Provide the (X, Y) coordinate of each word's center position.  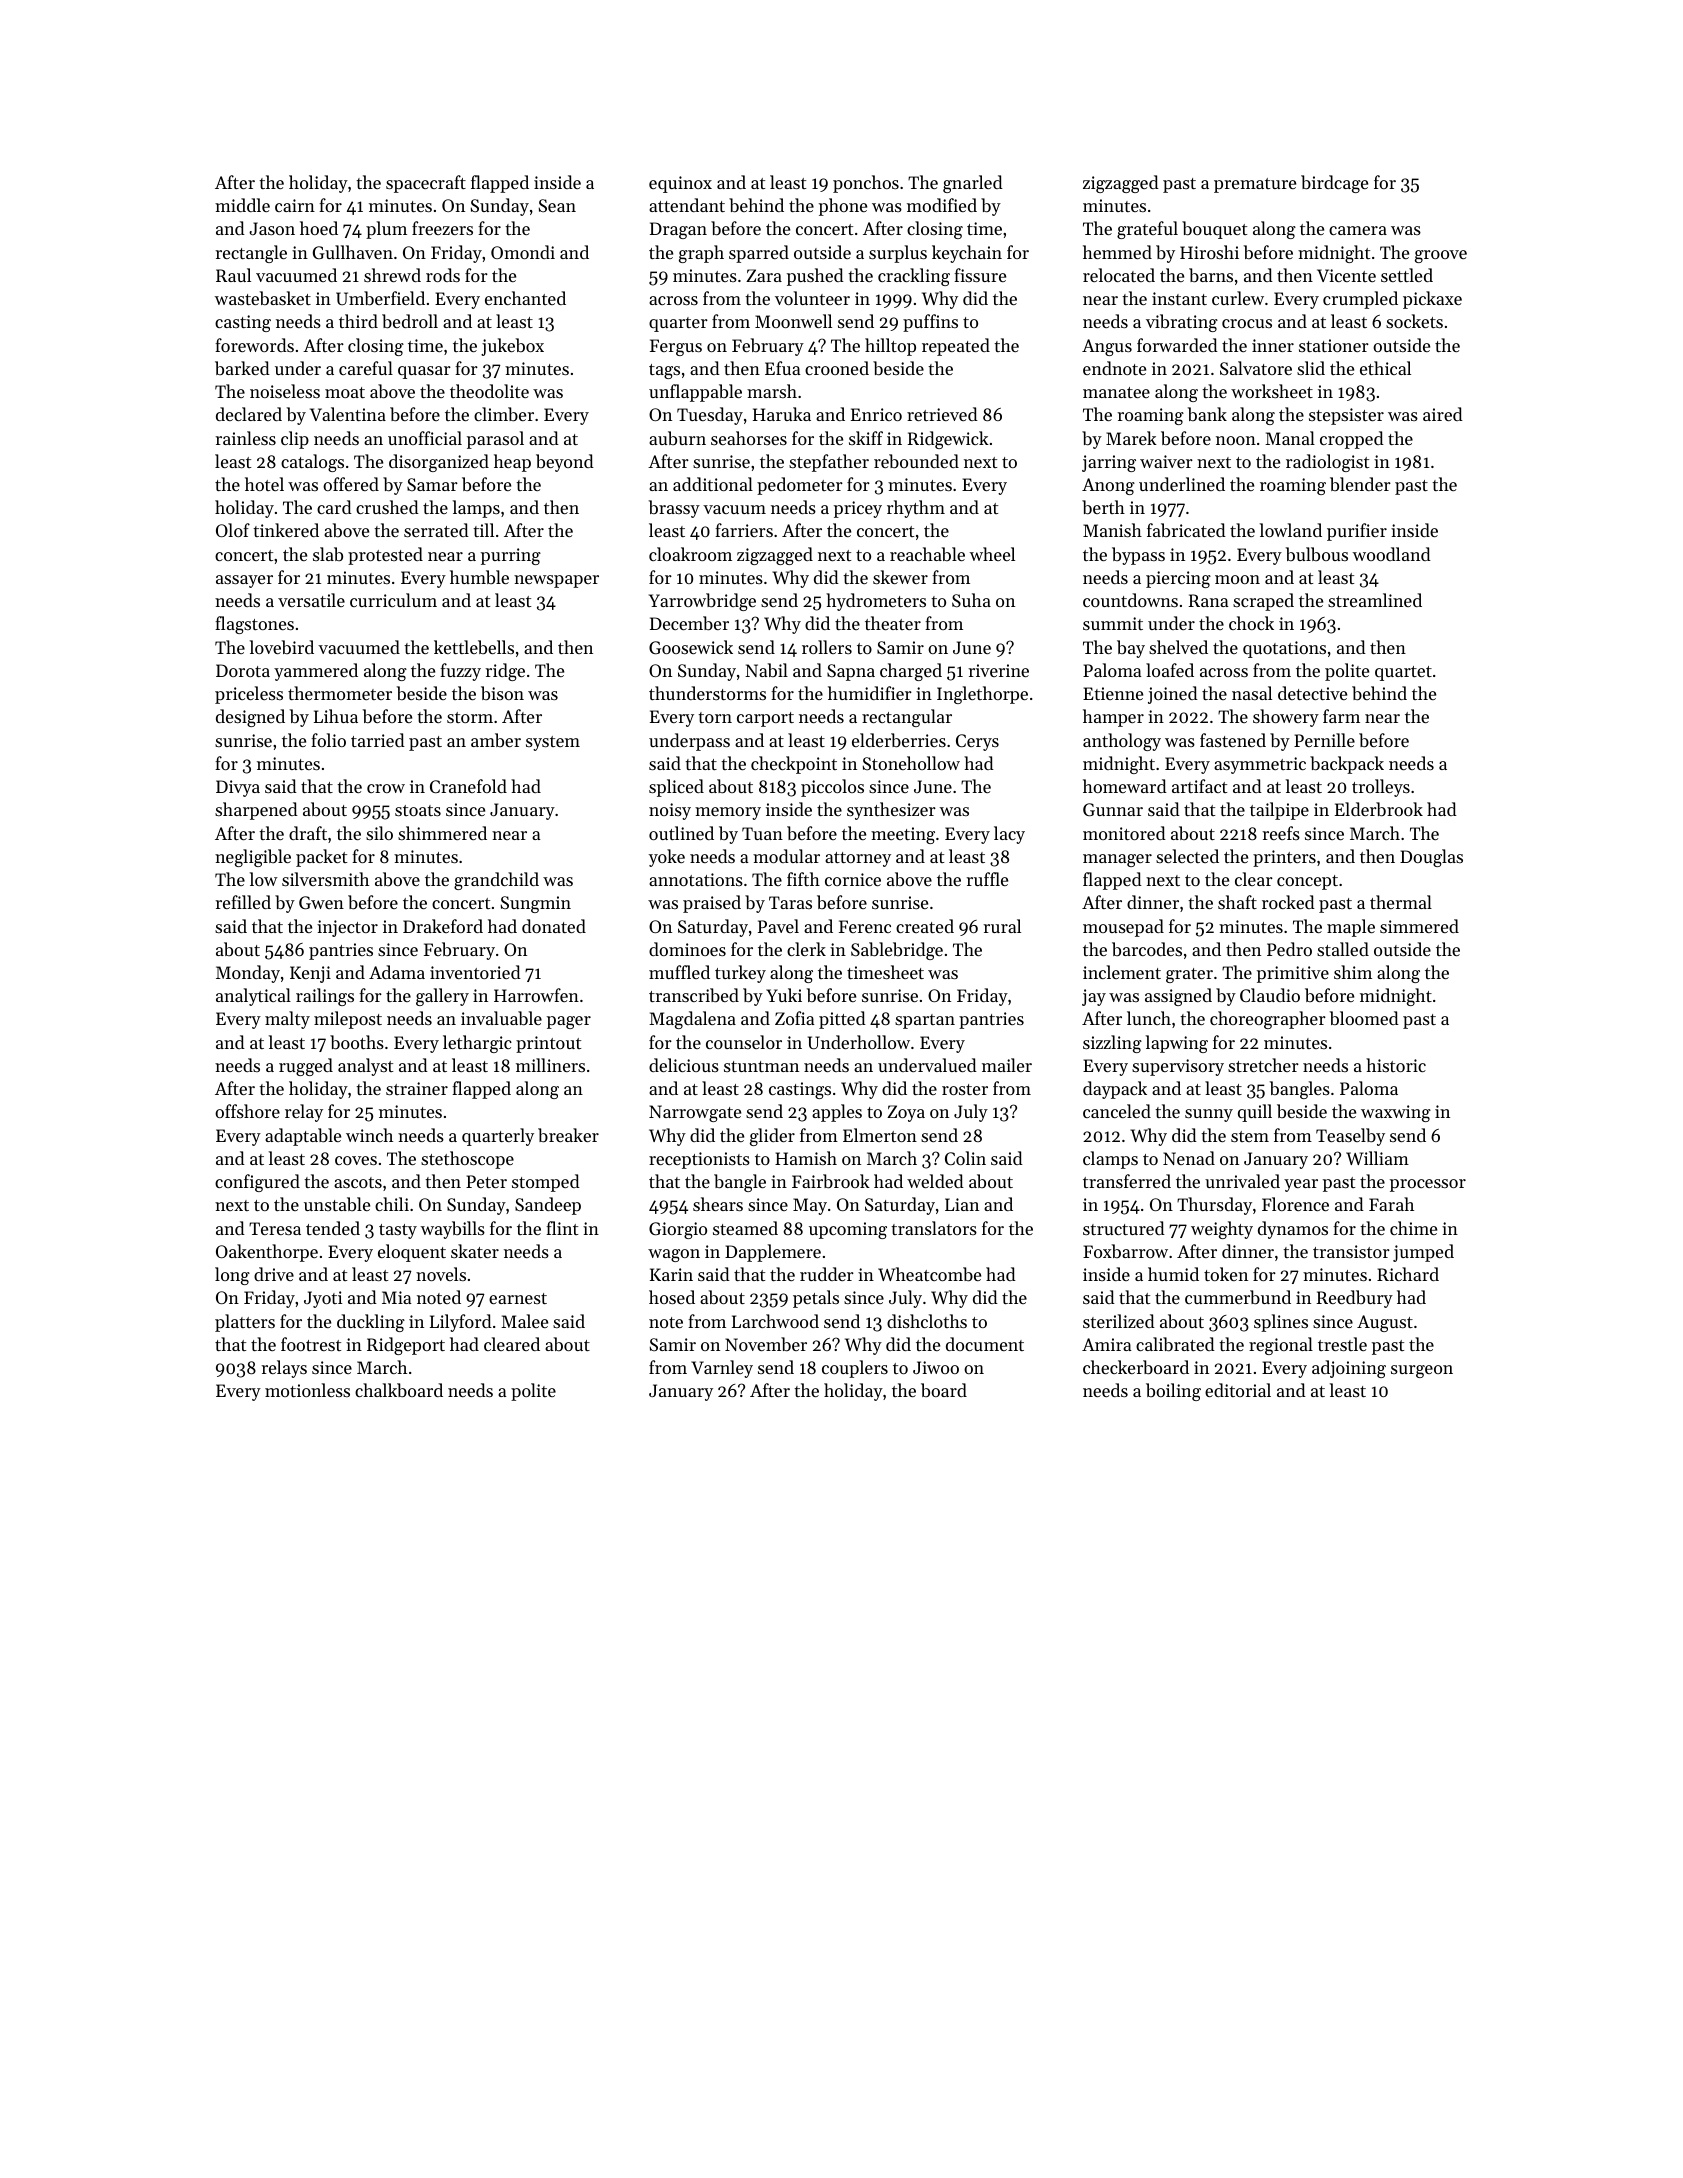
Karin (671, 1274)
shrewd (392, 275)
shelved (1178, 647)
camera (1358, 230)
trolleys (1381, 788)
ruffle (987, 879)
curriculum (393, 600)
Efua (783, 368)
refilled (243, 902)
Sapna (851, 672)
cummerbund (1238, 1297)
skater (475, 1251)
